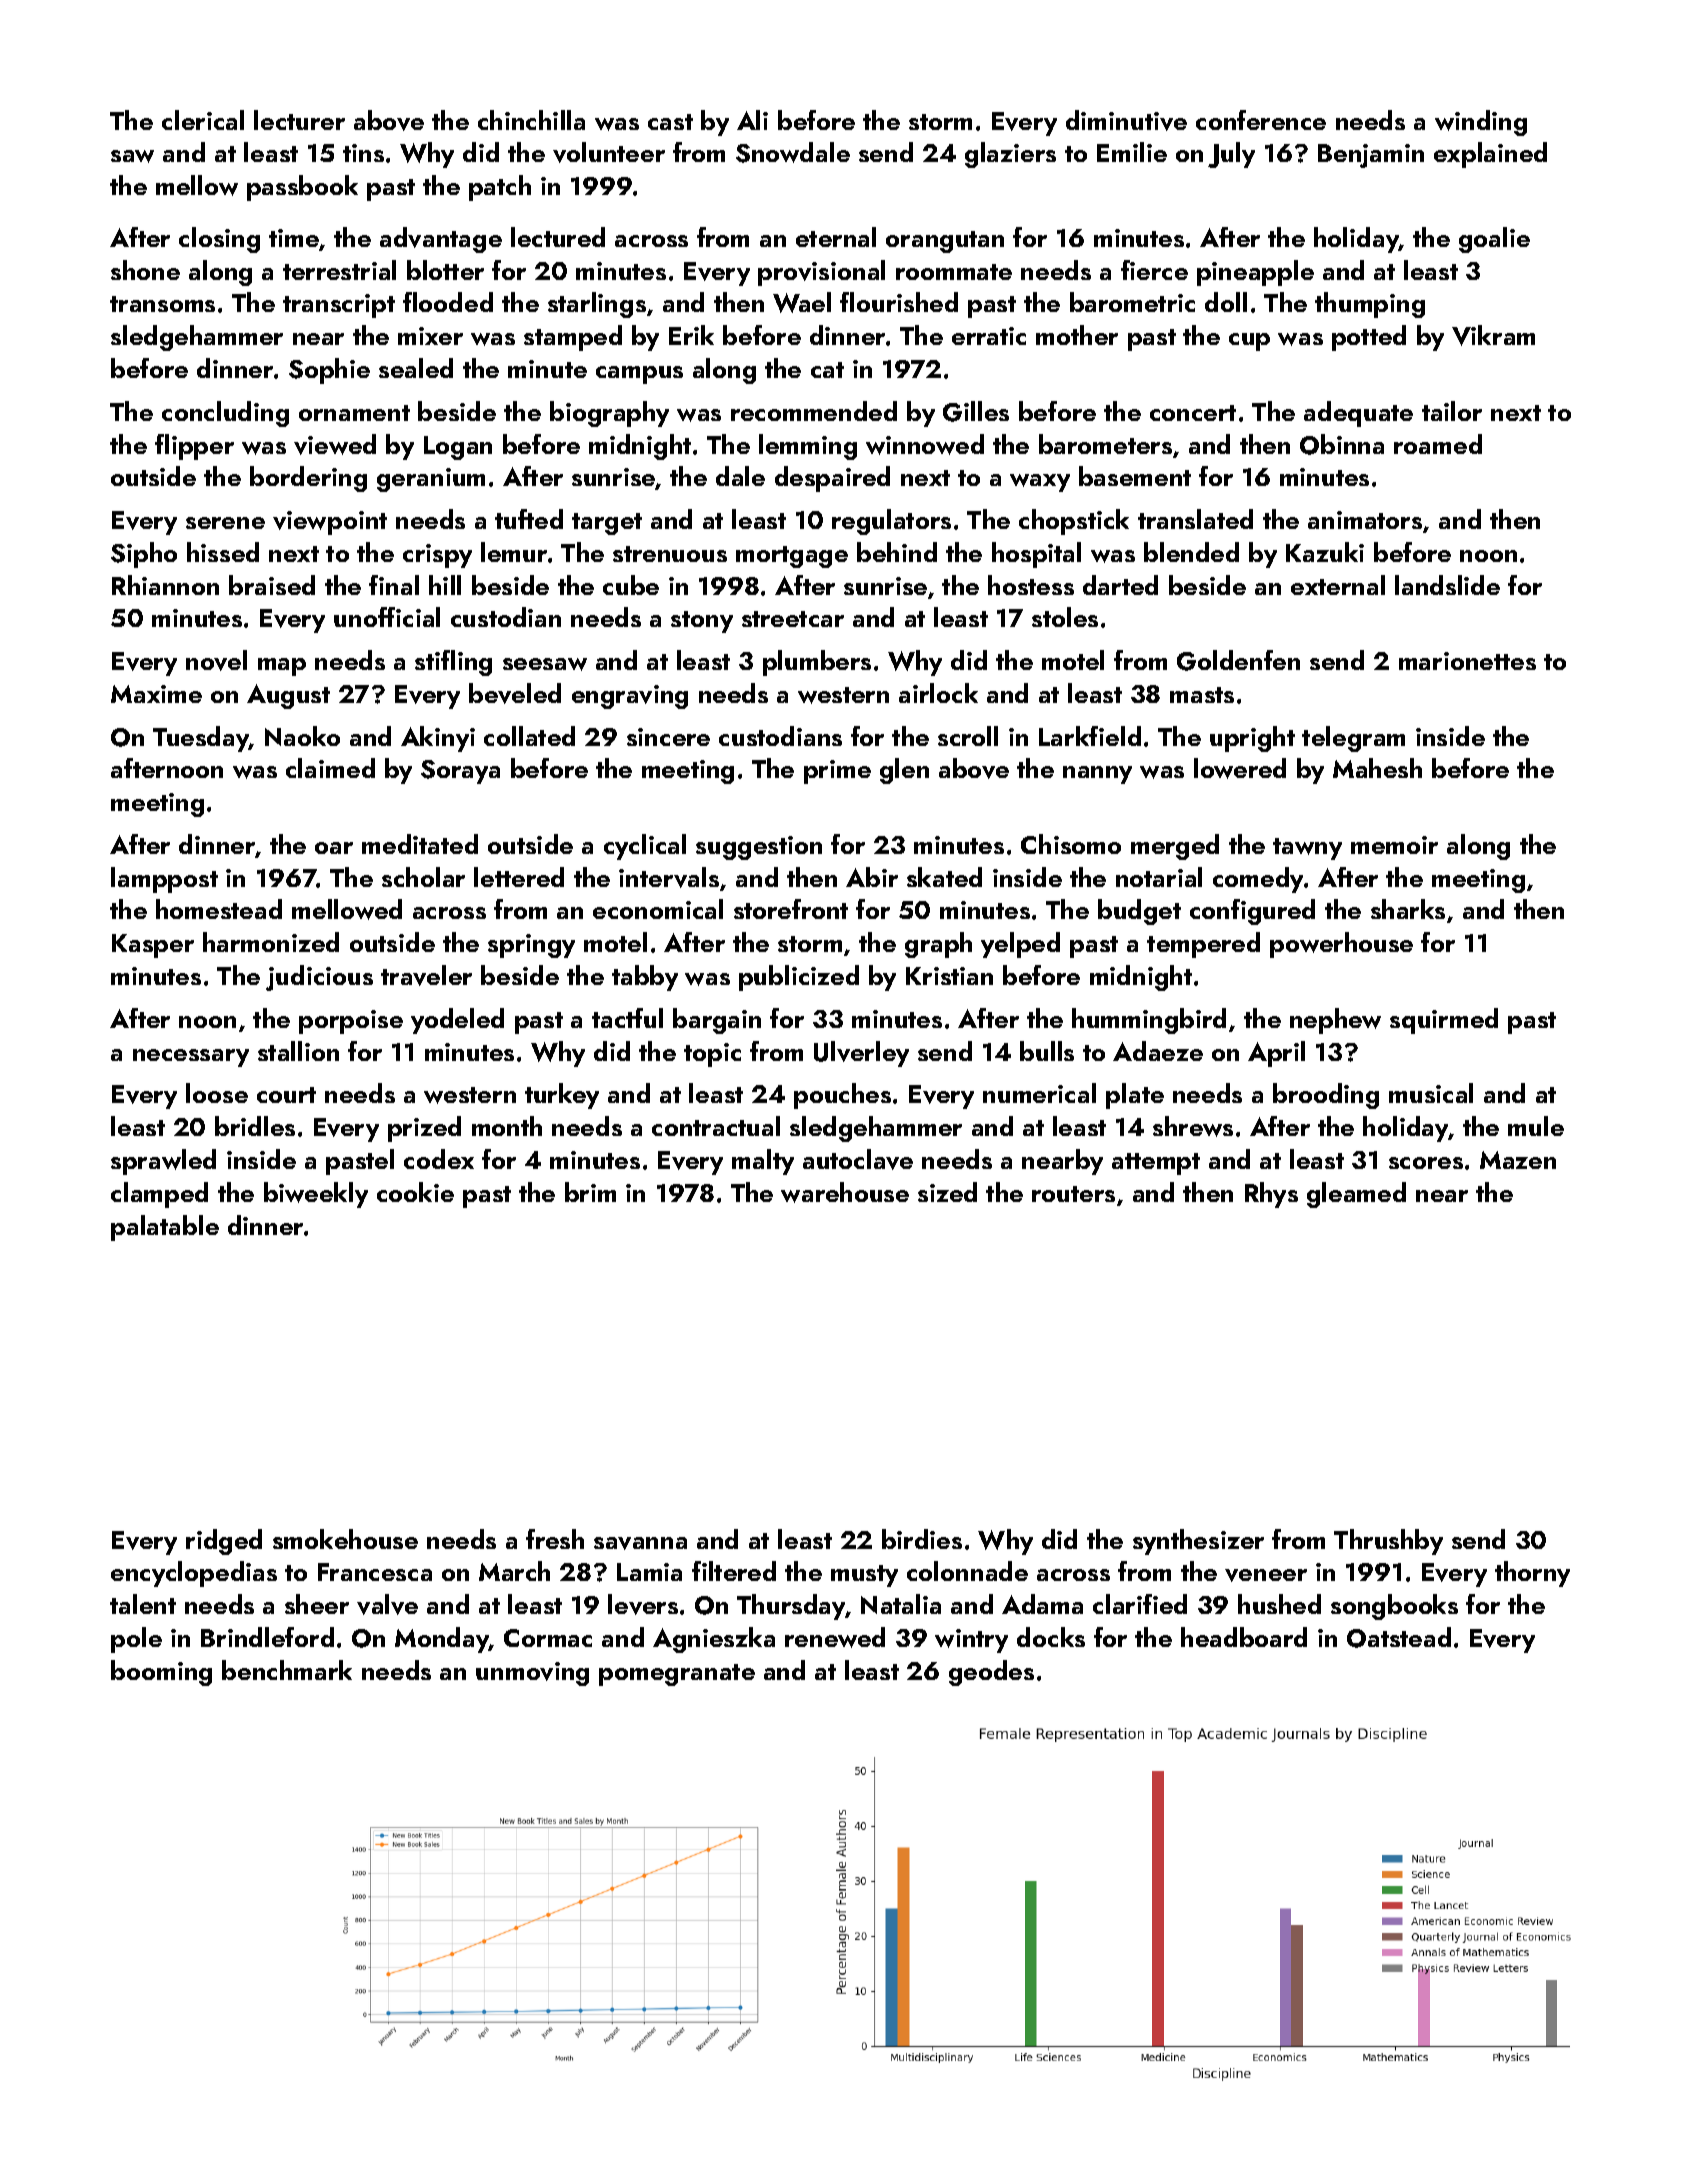  What do you see at coordinates (670, 122) in the screenshot?
I see `cast` at bounding box center [670, 122].
